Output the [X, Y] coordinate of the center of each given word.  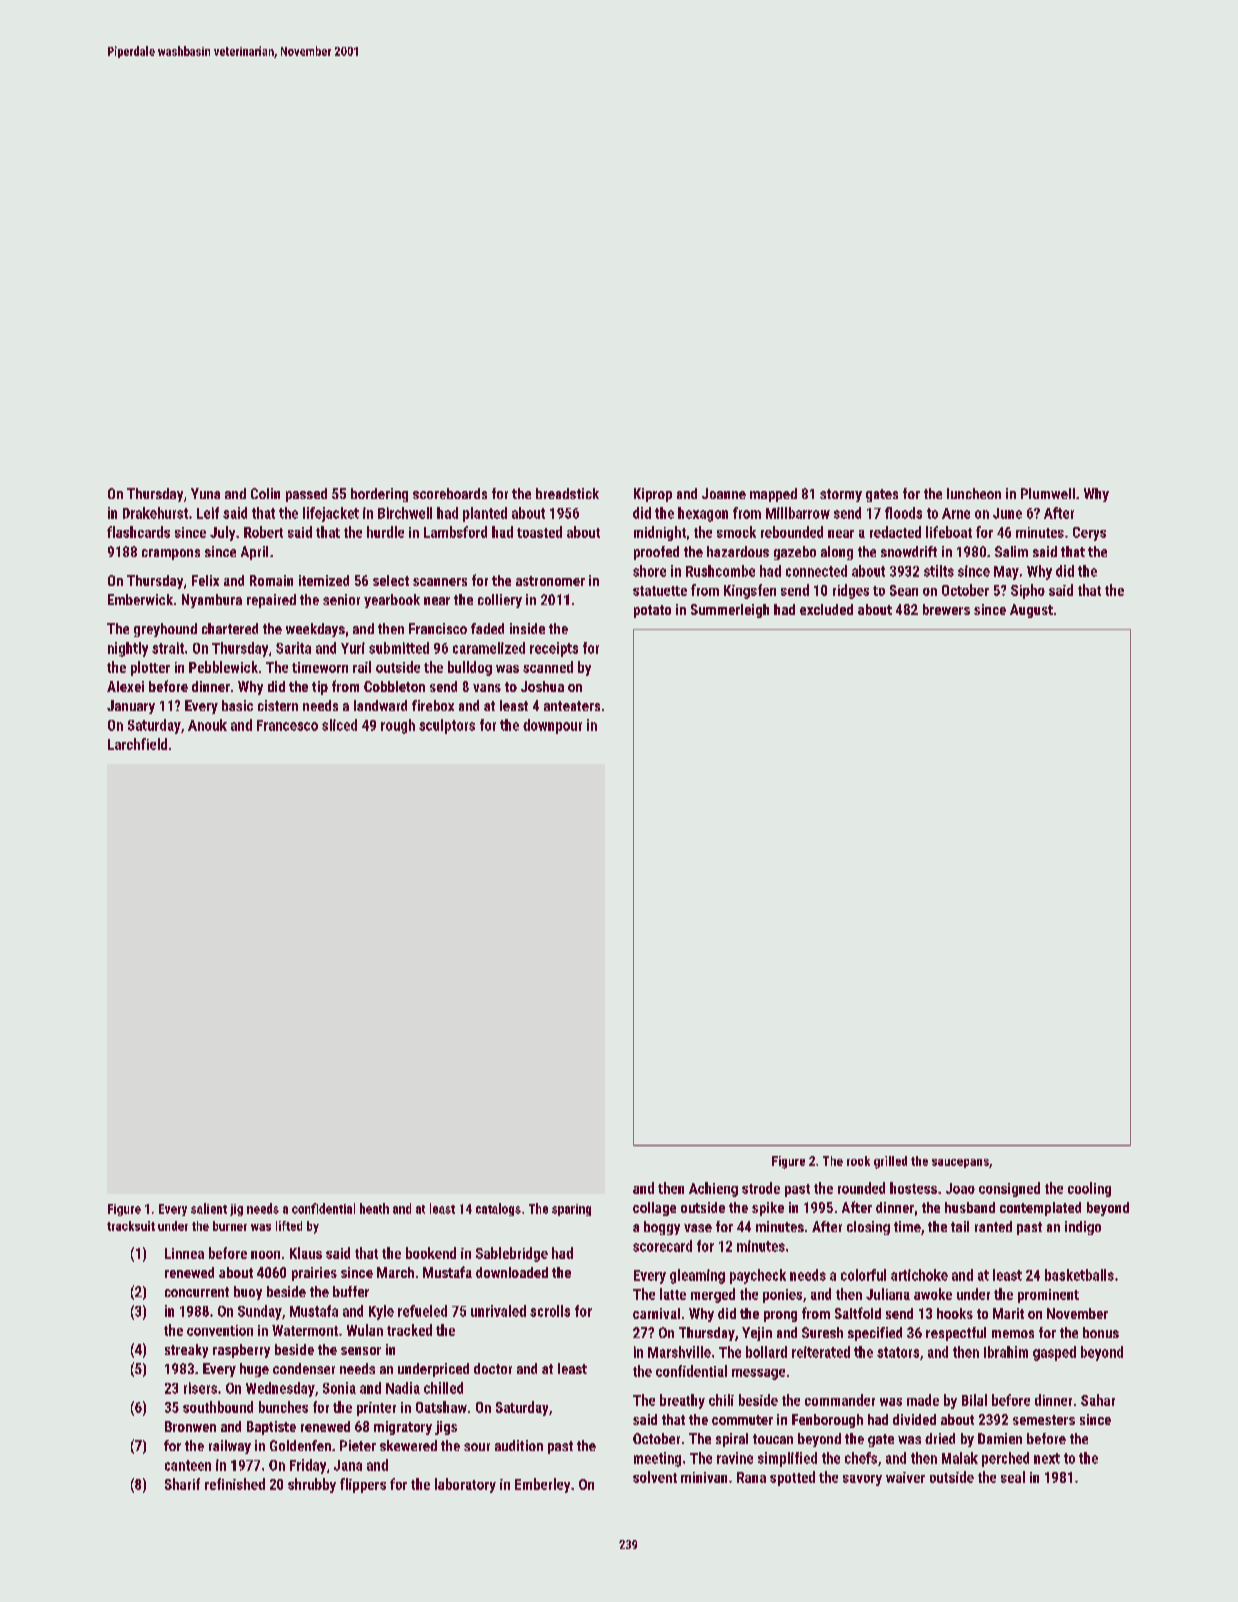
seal [1013, 1477]
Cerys [1089, 534]
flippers [363, 1485]
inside [527, 628]
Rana [751, 1477]
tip [320, 688]
